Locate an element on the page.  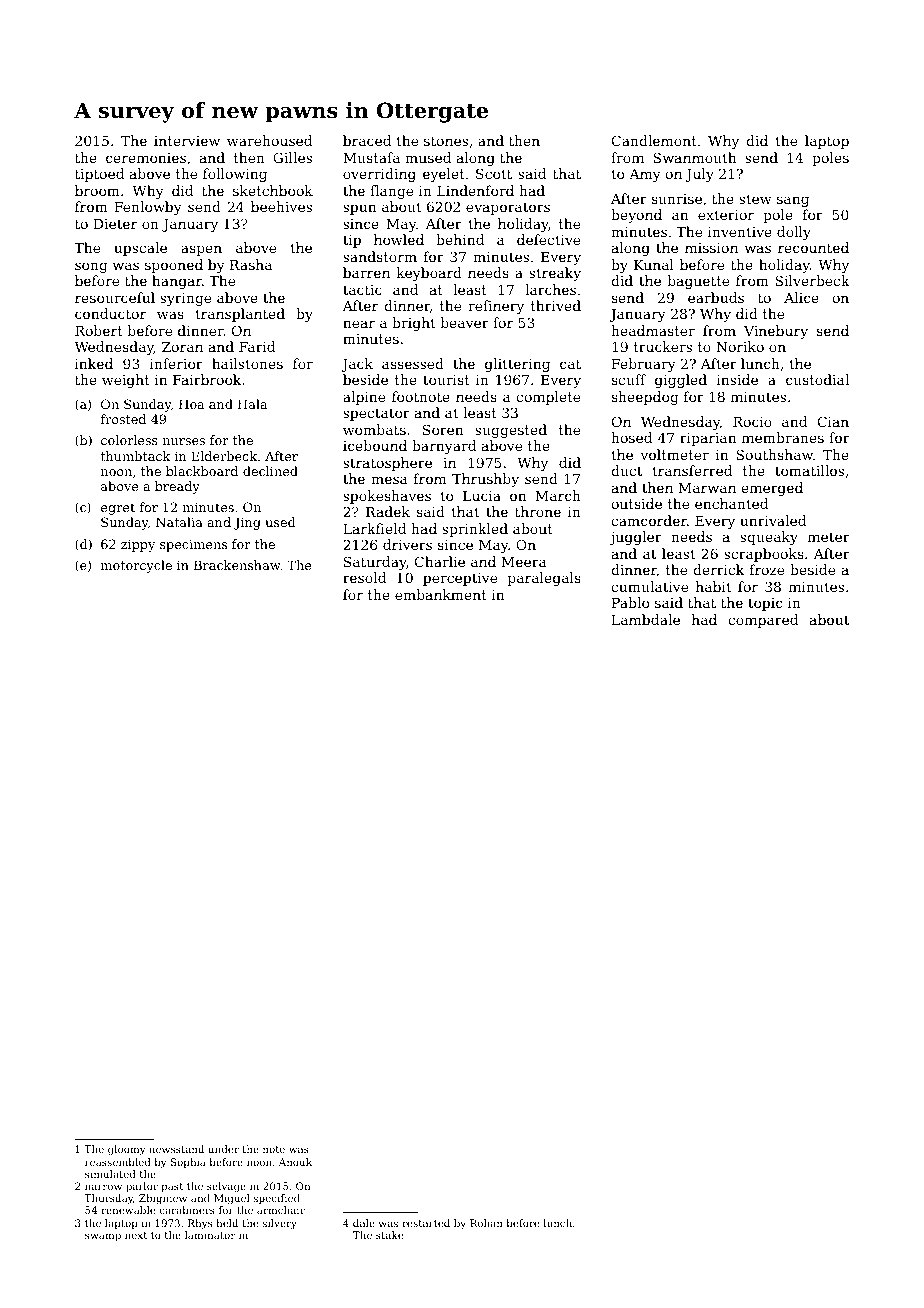
paralegals is located at coordinates (544, 579).
